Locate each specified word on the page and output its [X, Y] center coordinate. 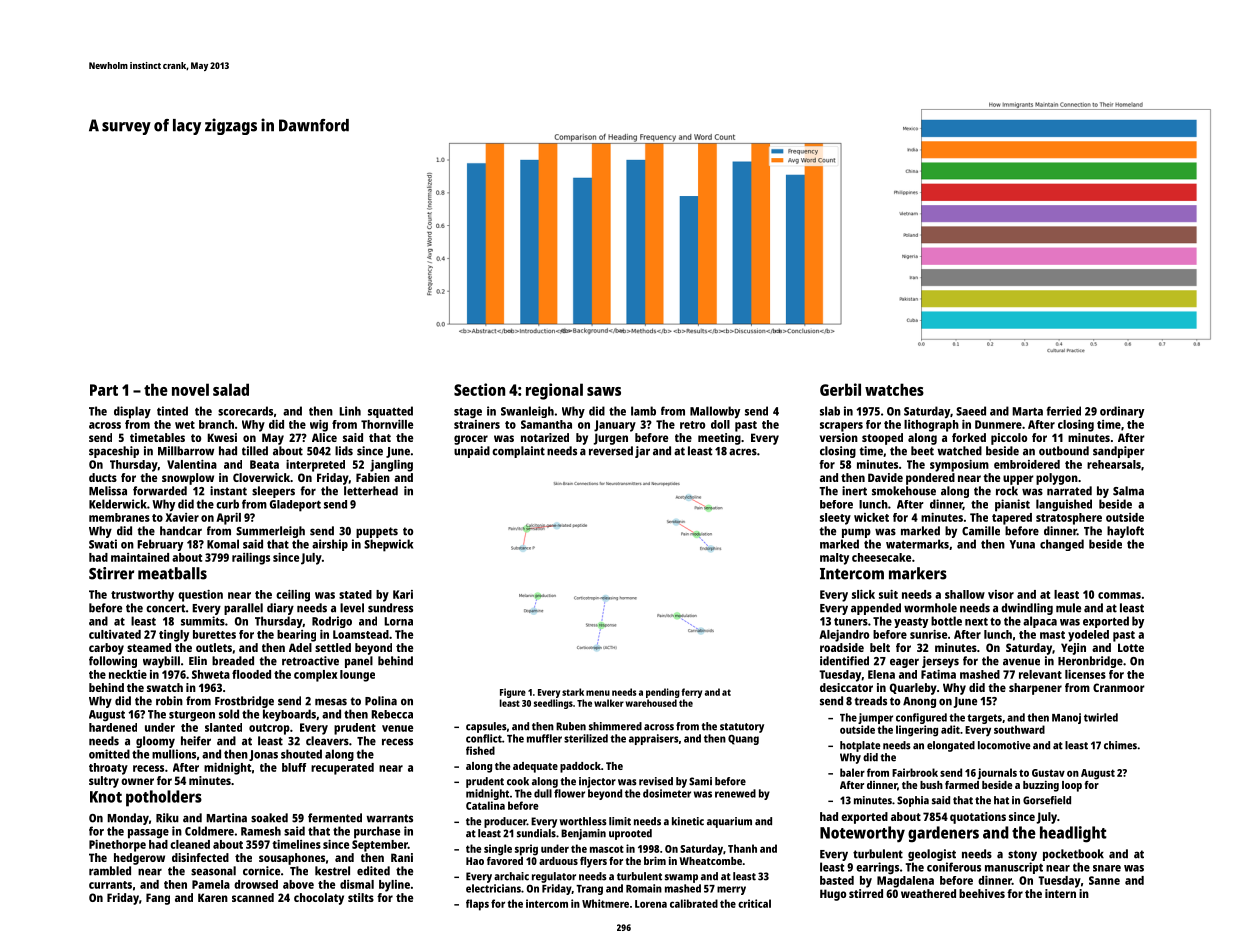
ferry [691, 693]
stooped [882, 439]
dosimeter [667, 793]
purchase [377, 832]
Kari [403, 594]
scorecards [245, 411]
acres [743, 452]
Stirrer [111, 573]
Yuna [1022, 544]
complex [316, 676]
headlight [1073, 834]
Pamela [211, 884]
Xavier [182, 517]
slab [830, 411]
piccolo [1009, 439]
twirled [1101, 717]
